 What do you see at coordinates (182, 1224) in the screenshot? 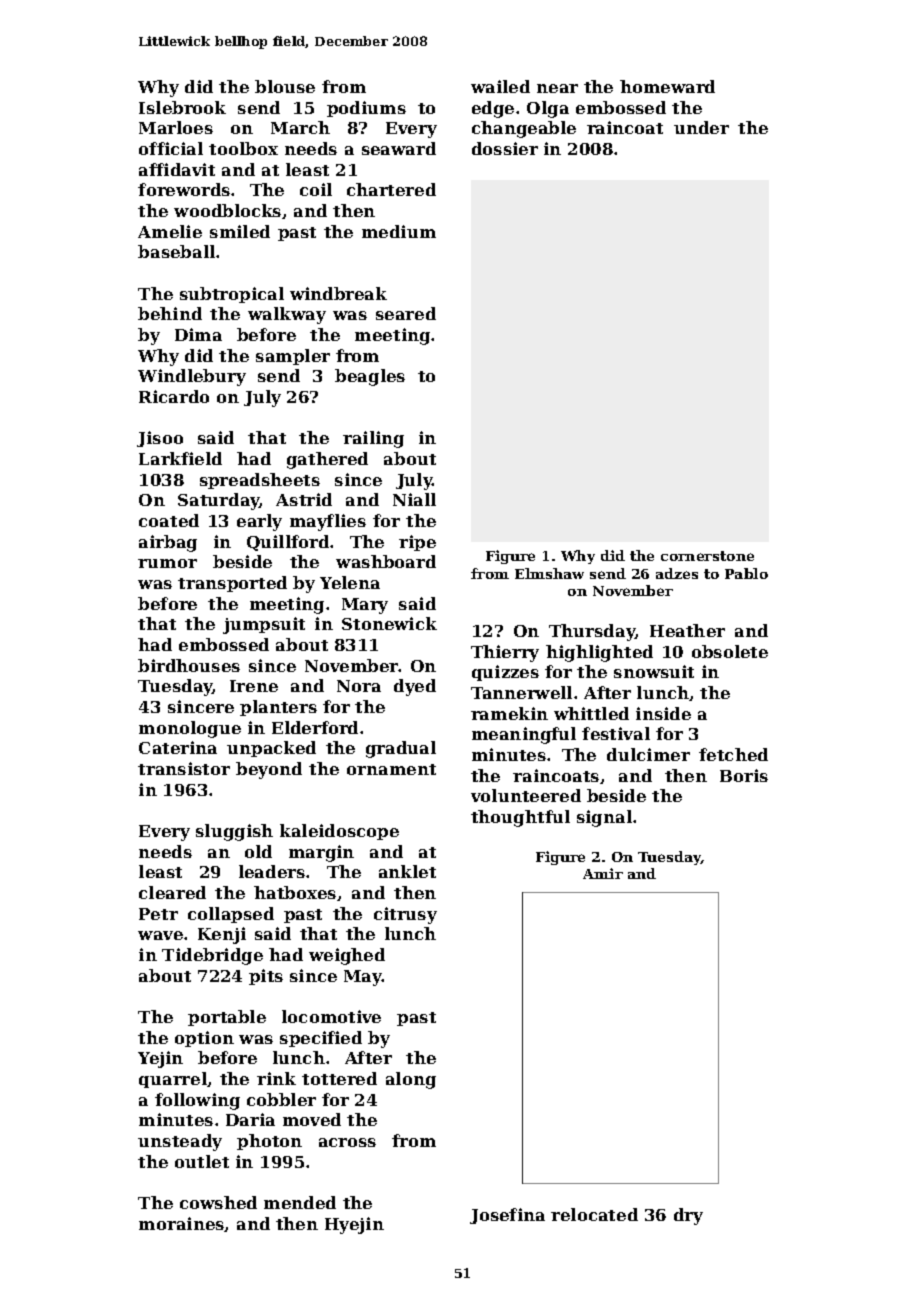
I see `moraines` at bounding box center [182, 1224].
